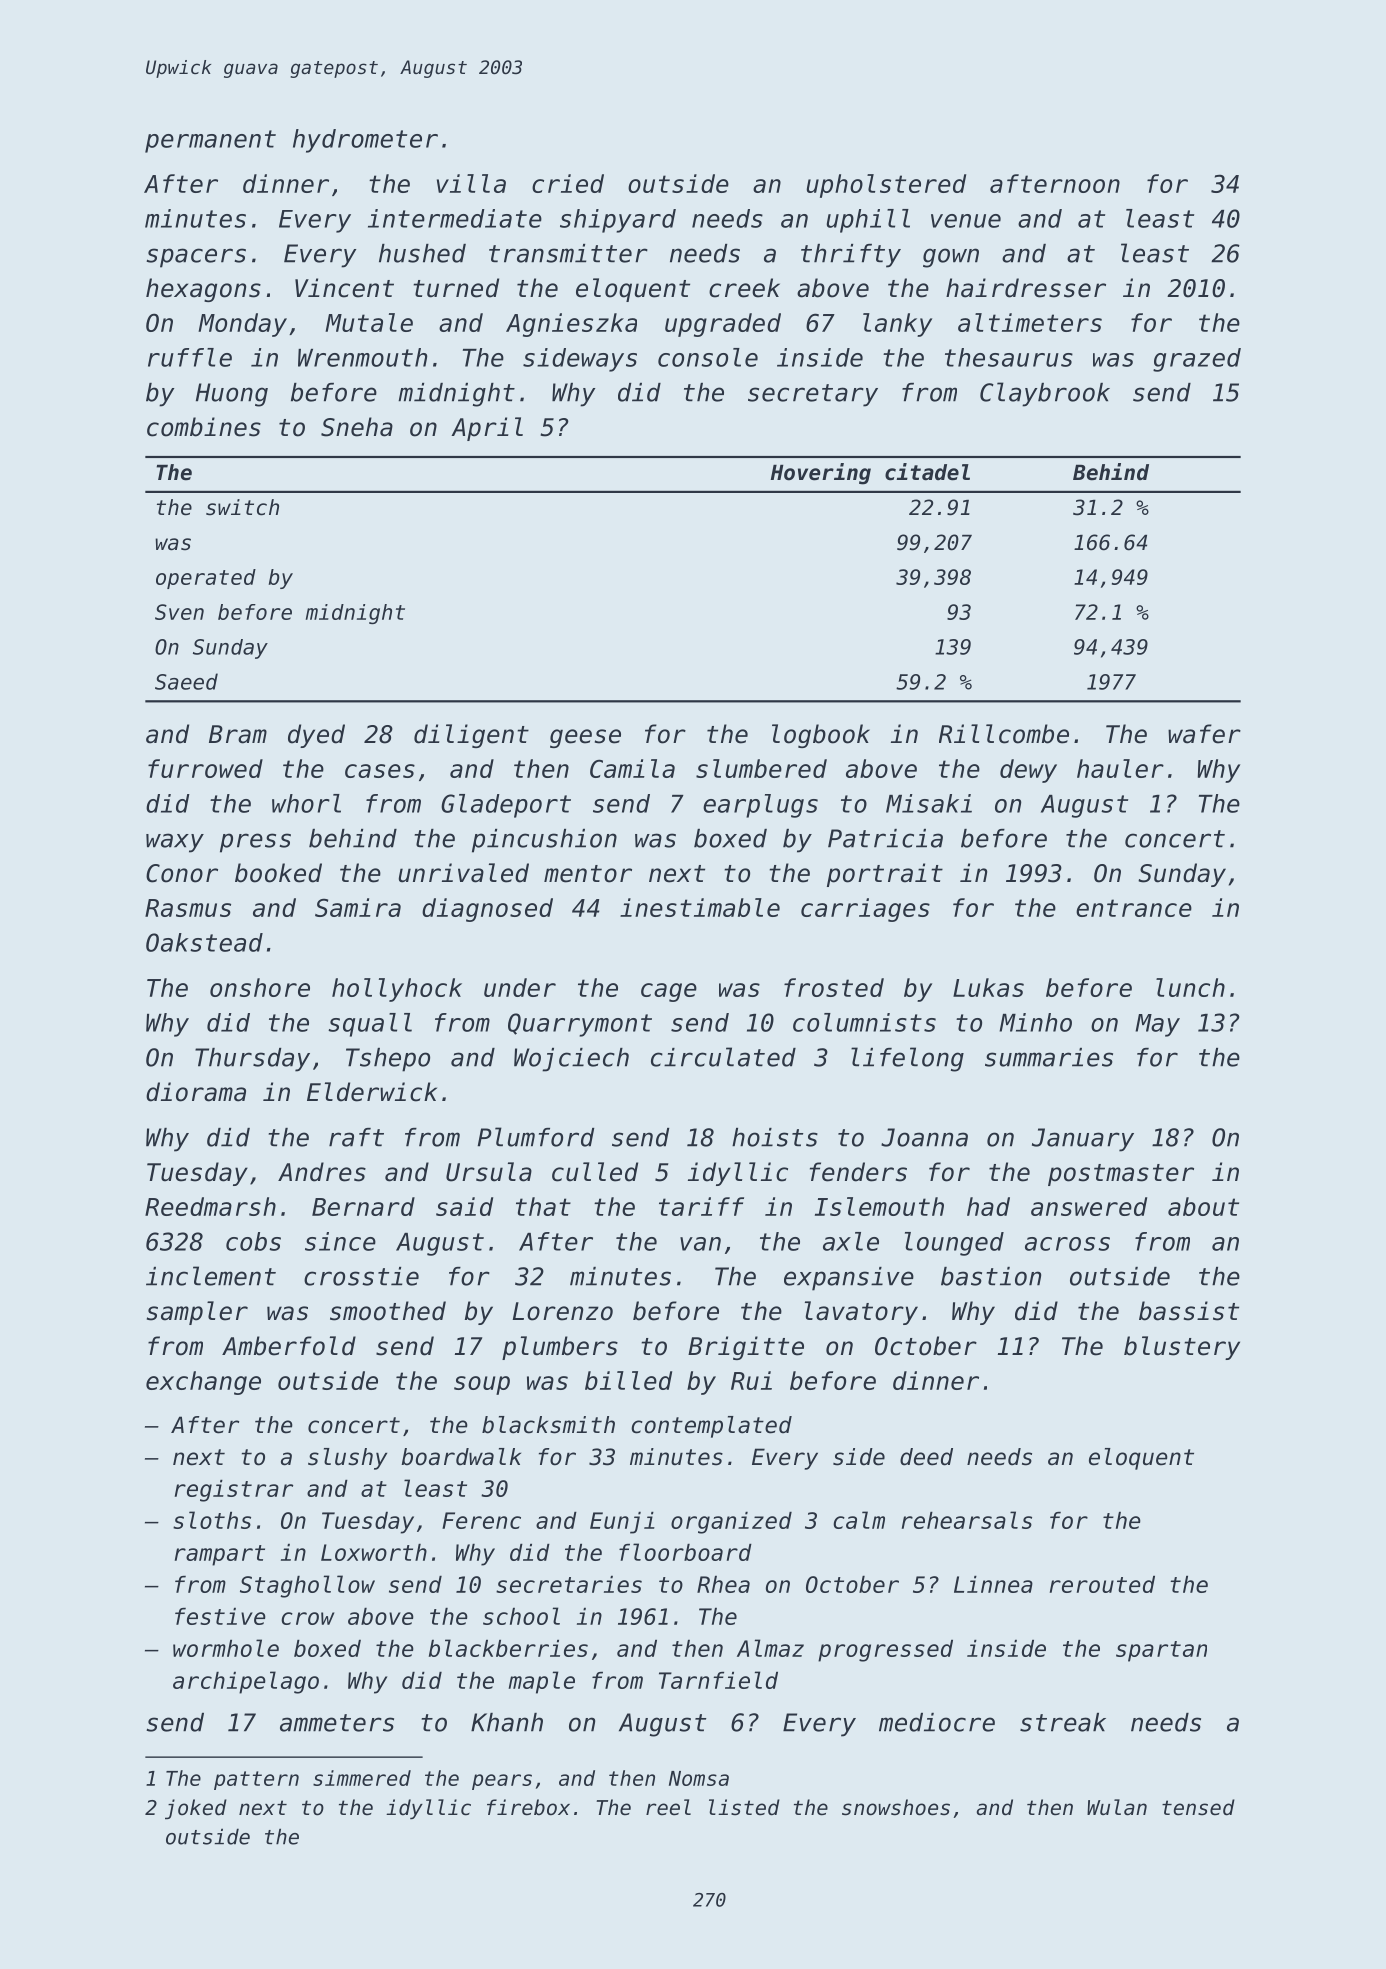 The width and height of the page is (1386, 1969). I want to click on joked, so click(196, 1809).
